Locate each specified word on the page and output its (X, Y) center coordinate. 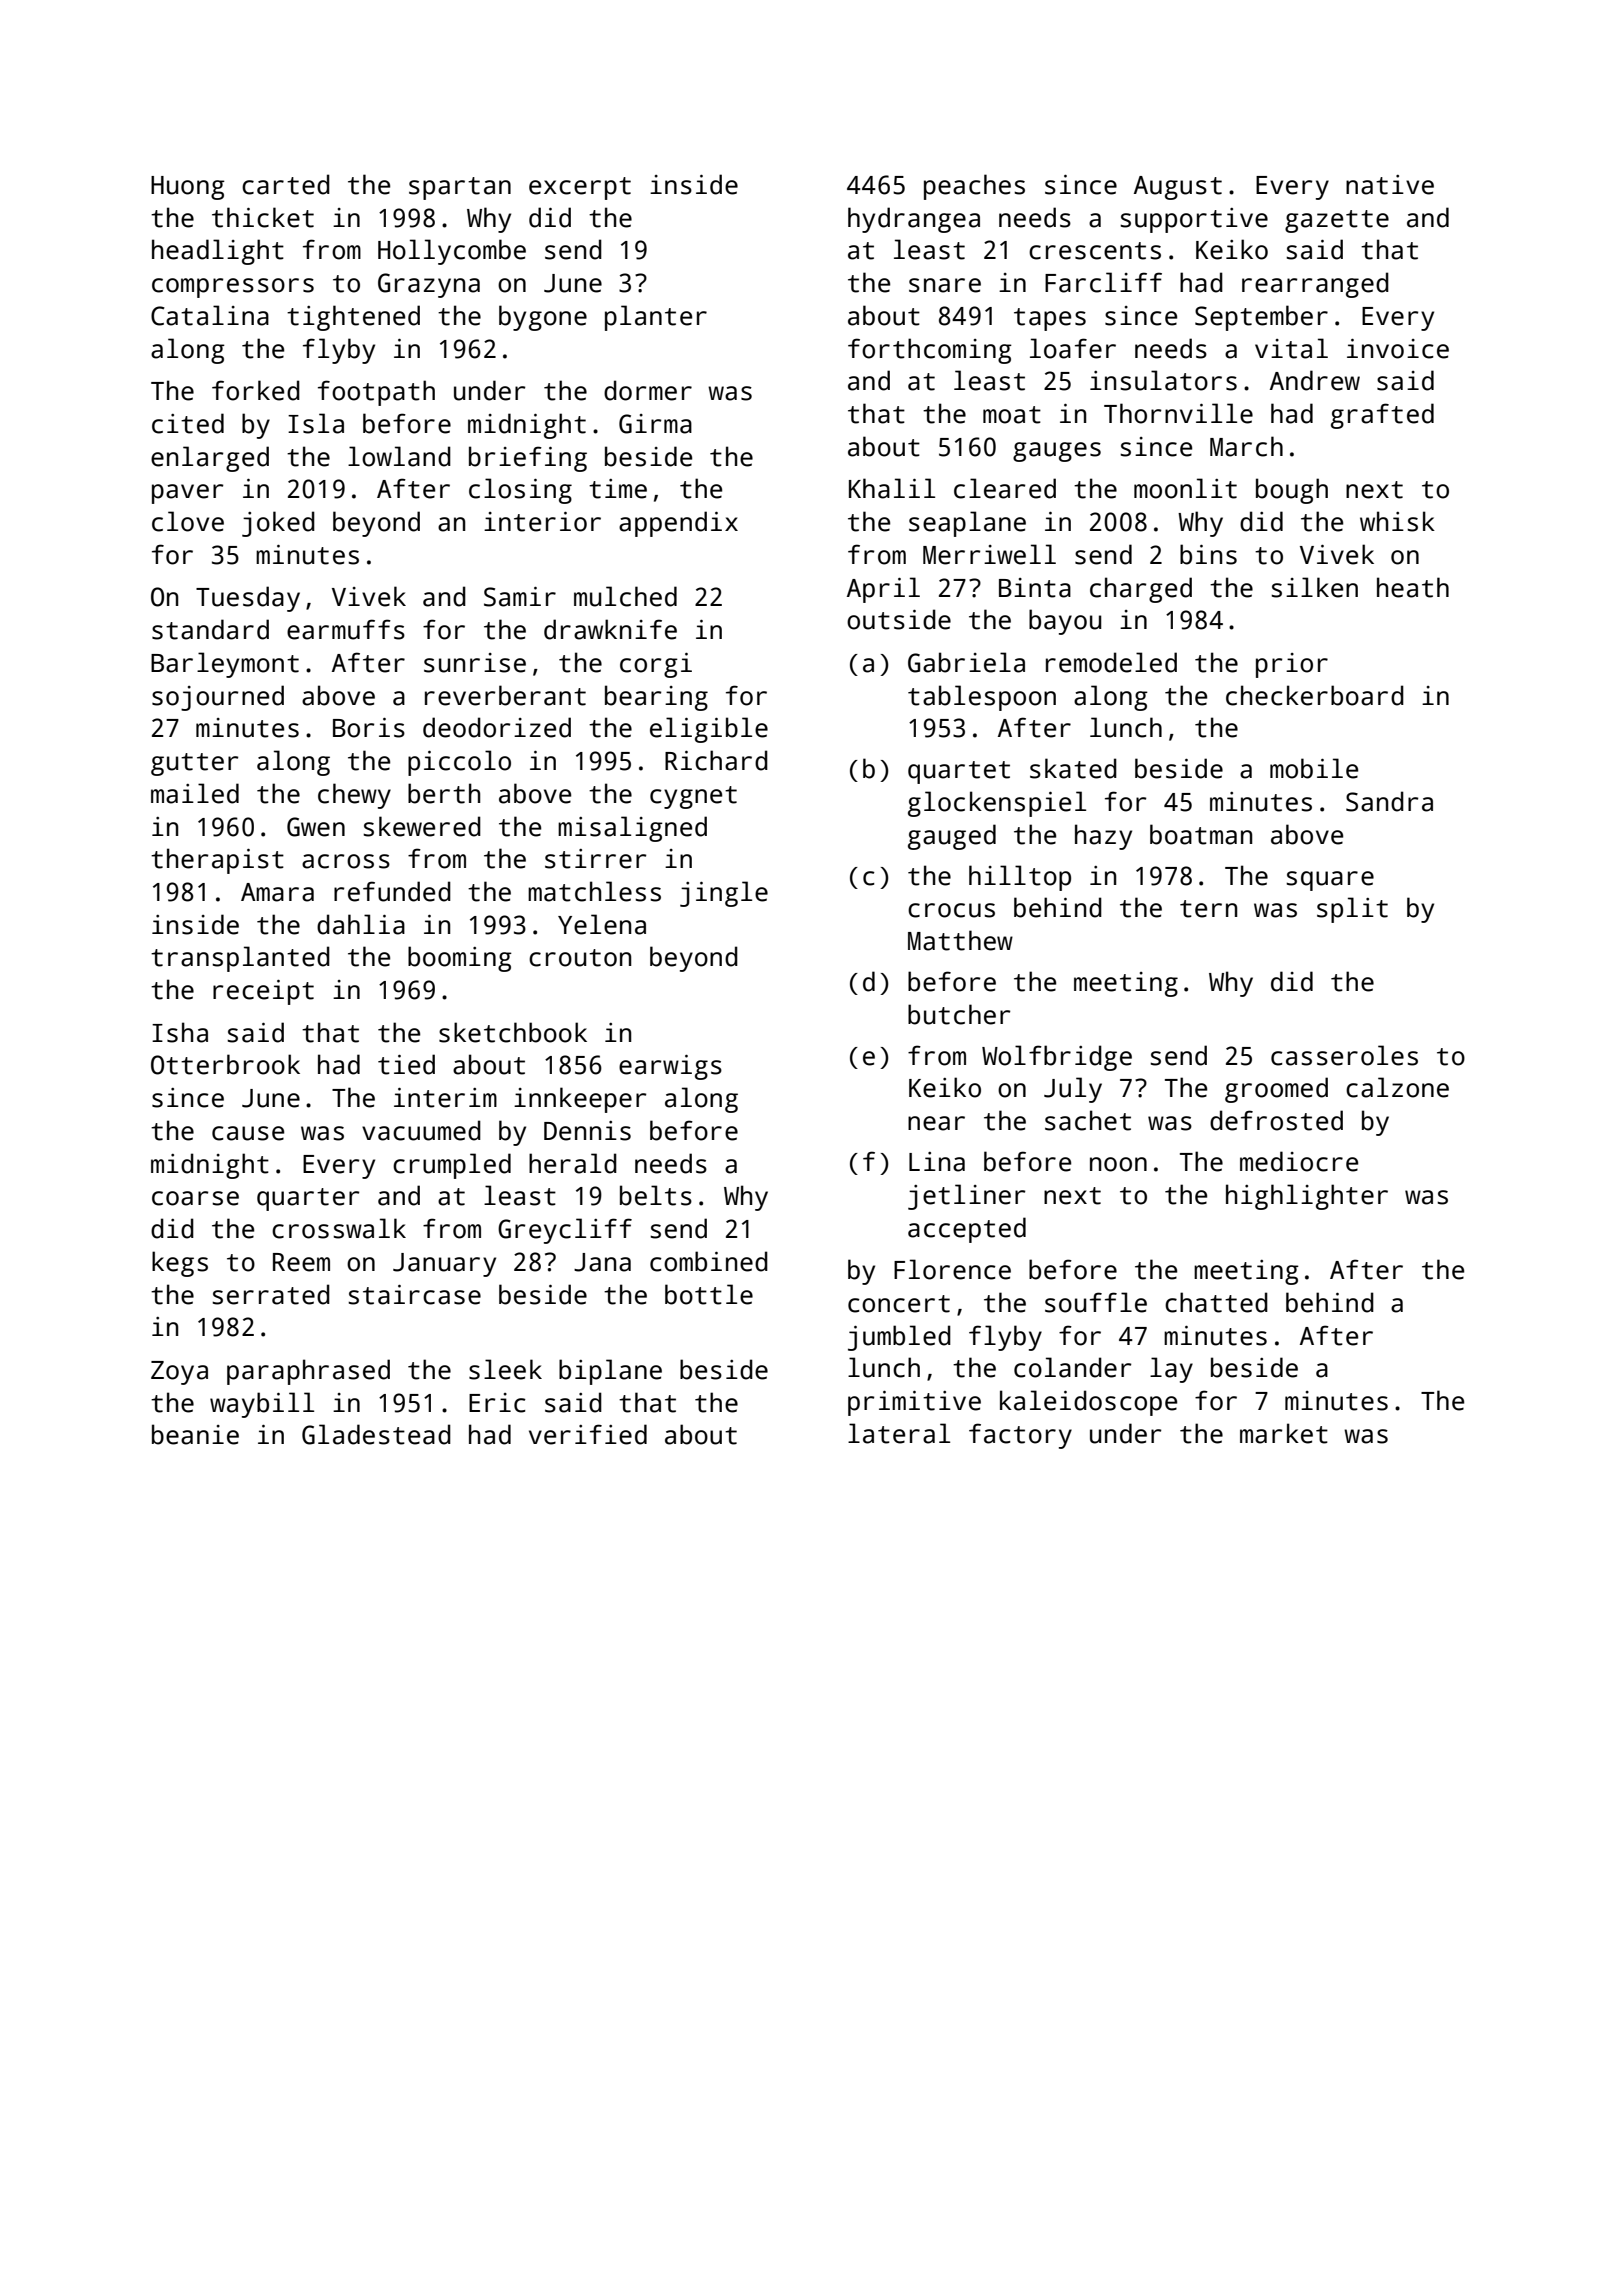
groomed (1276, 1090)
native (1390, 185)
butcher (959, 1014)
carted (286, 184)
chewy (354, 796)
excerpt (580, 188)
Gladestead (376, 1434)
